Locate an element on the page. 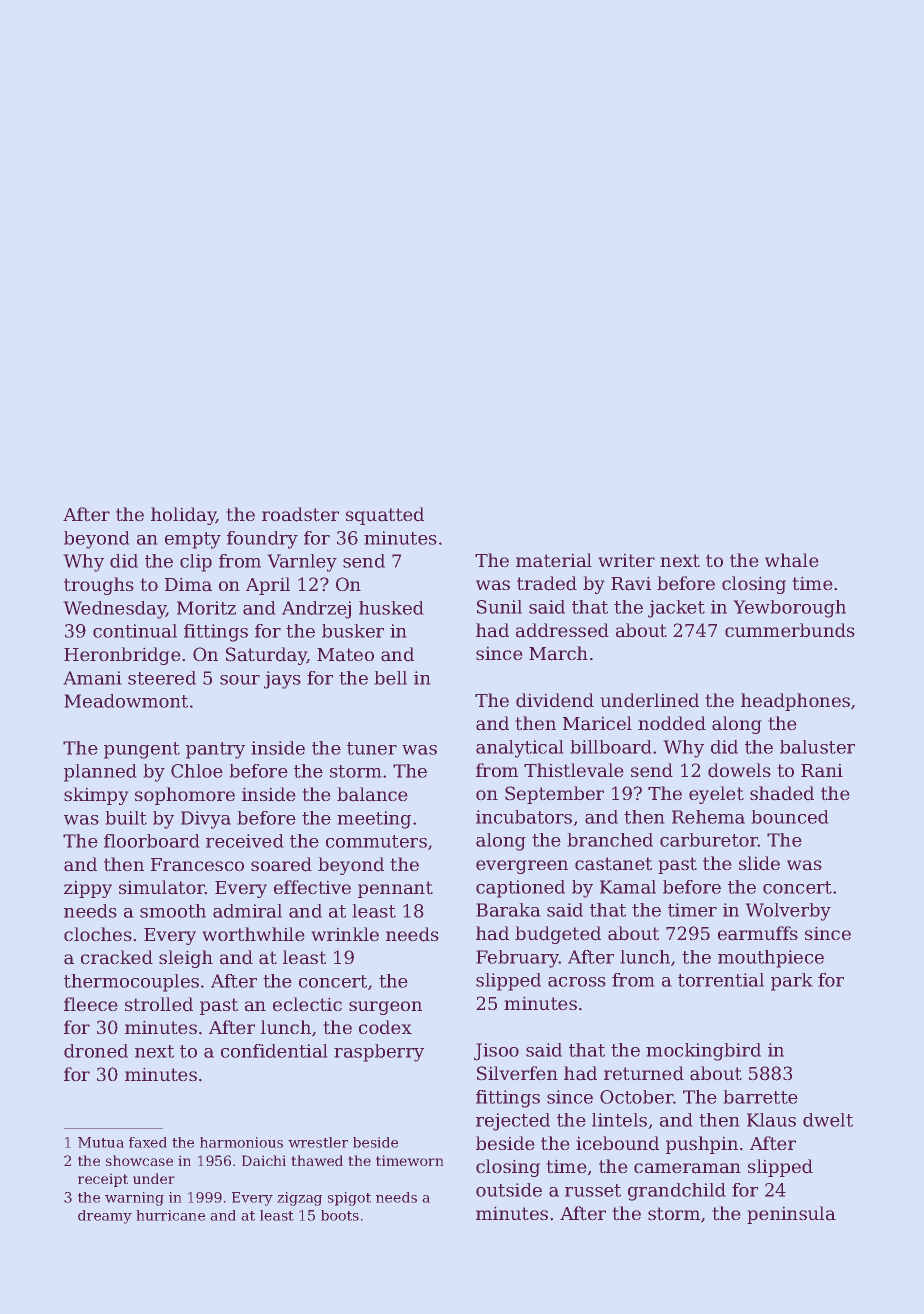  Kamal is located at coordinates (628, 887).
